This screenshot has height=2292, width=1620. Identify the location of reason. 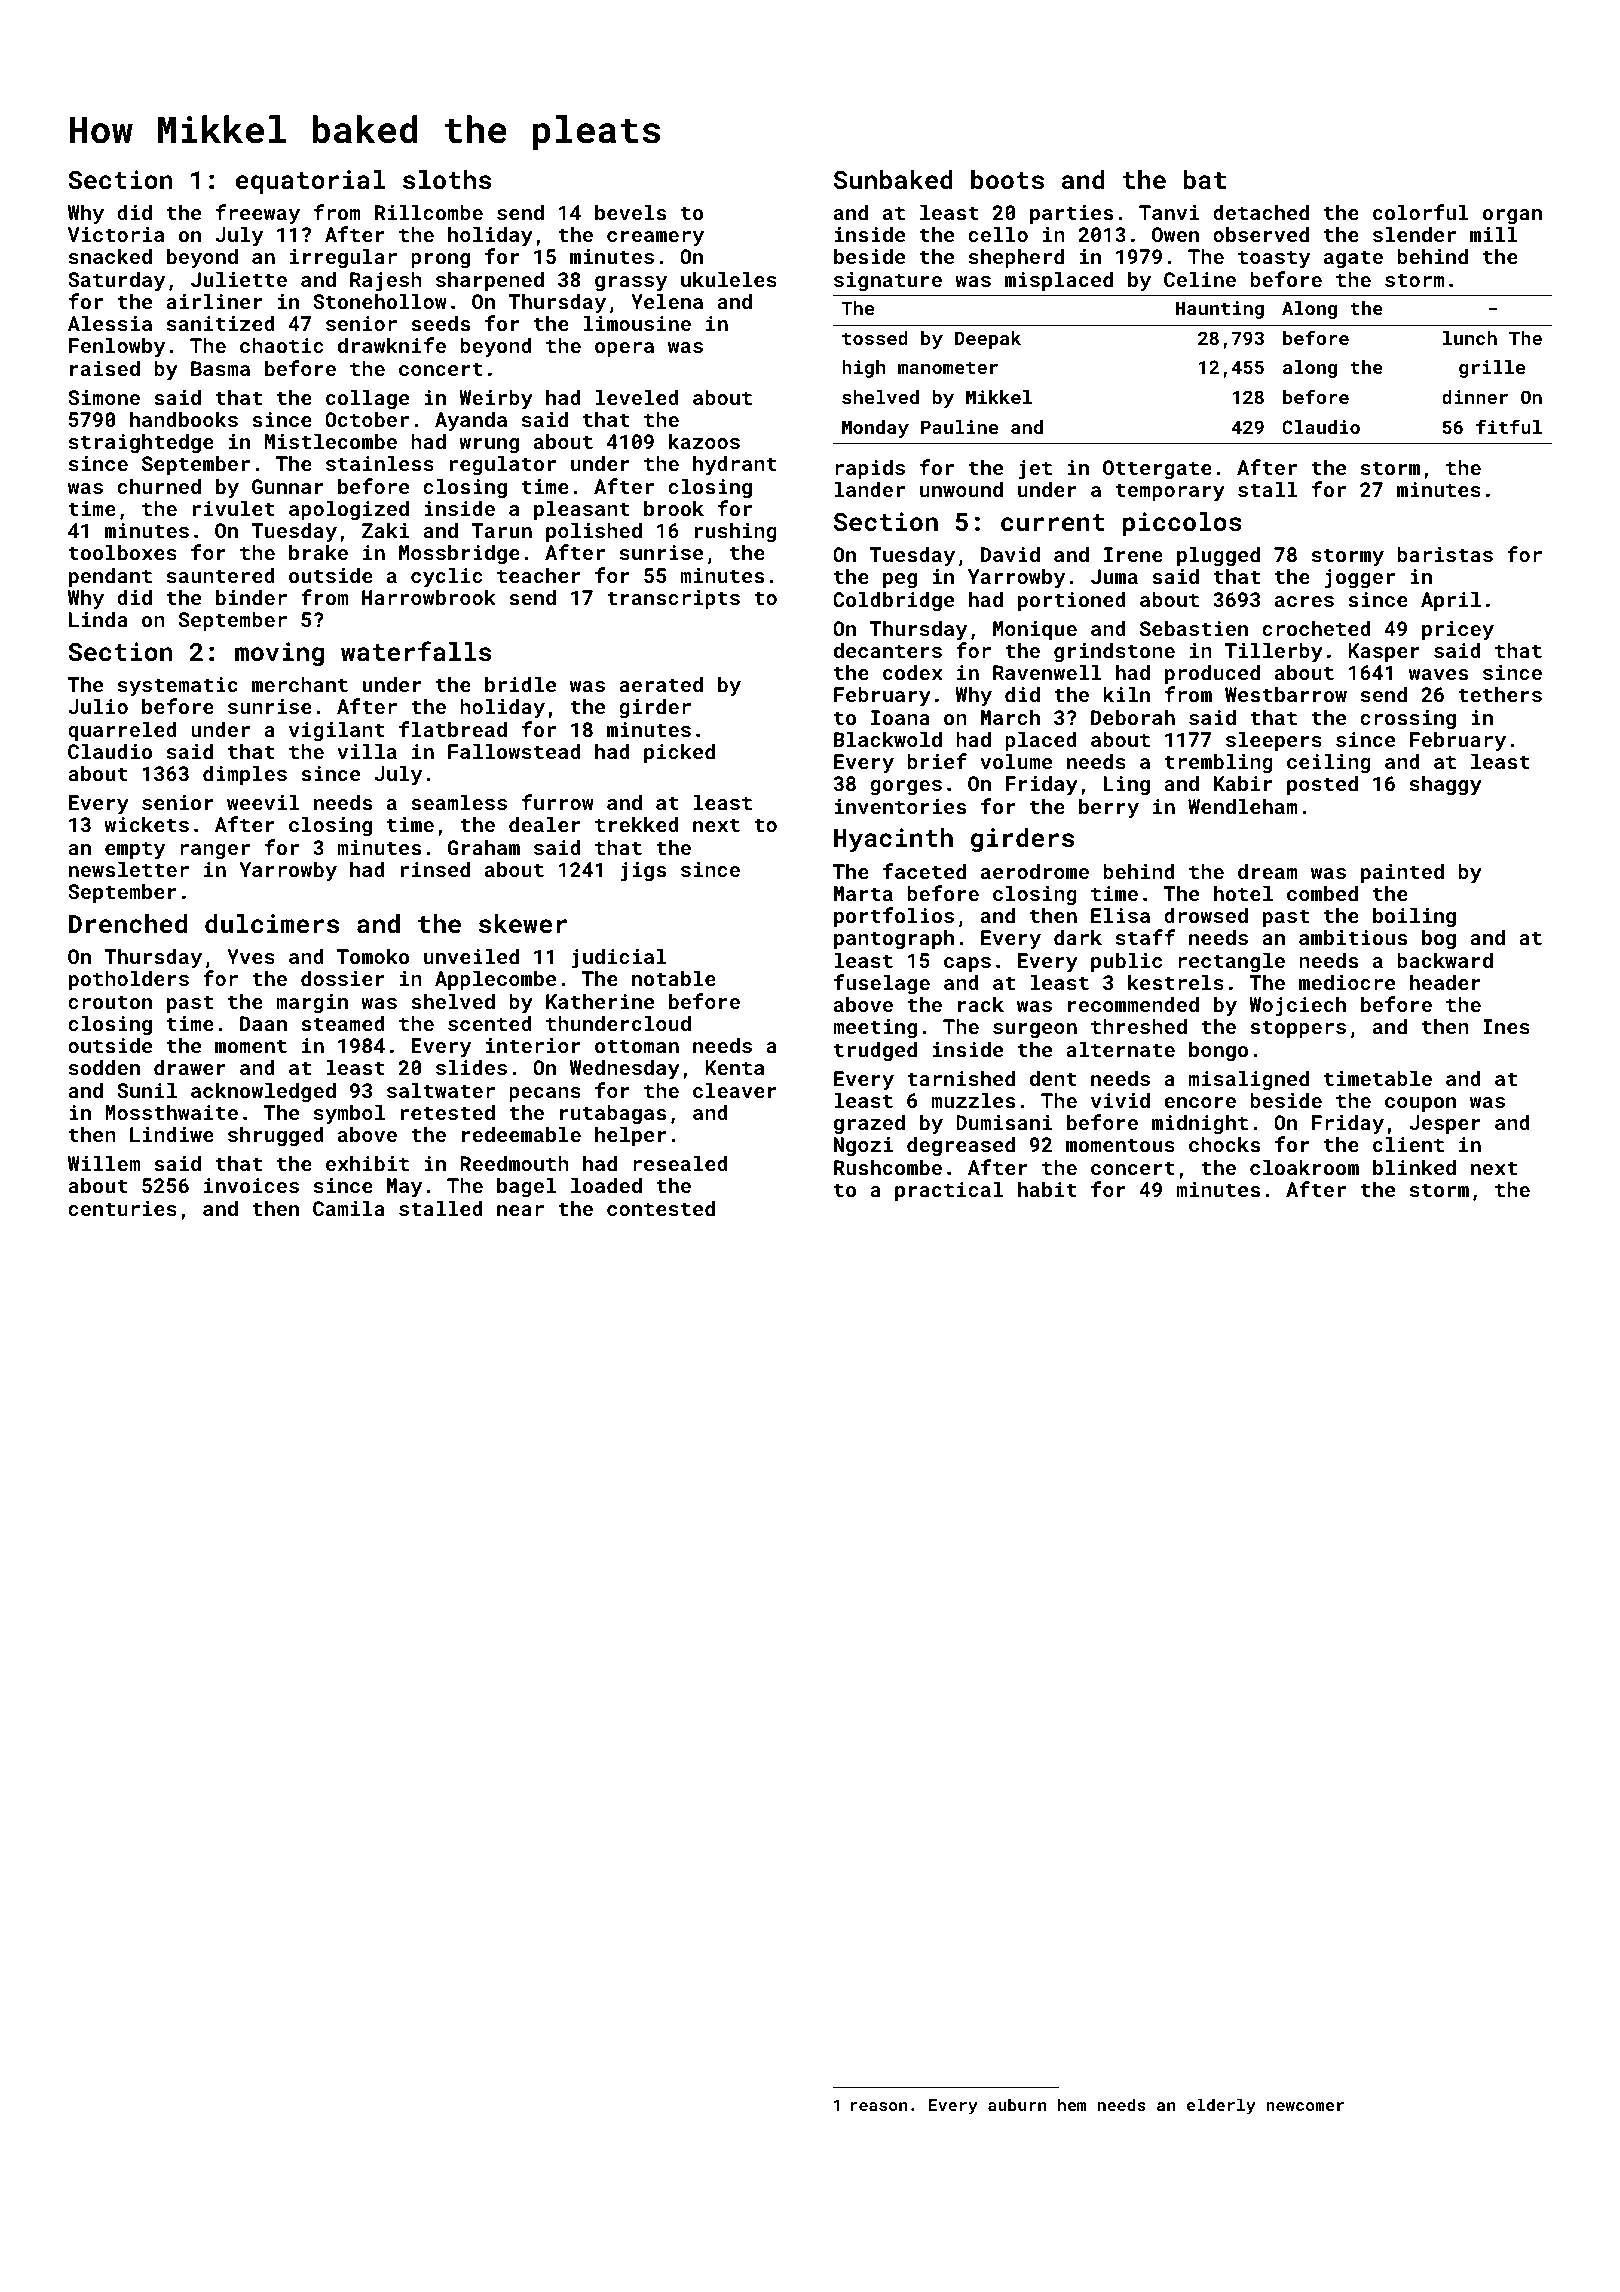
(879, 2106).
